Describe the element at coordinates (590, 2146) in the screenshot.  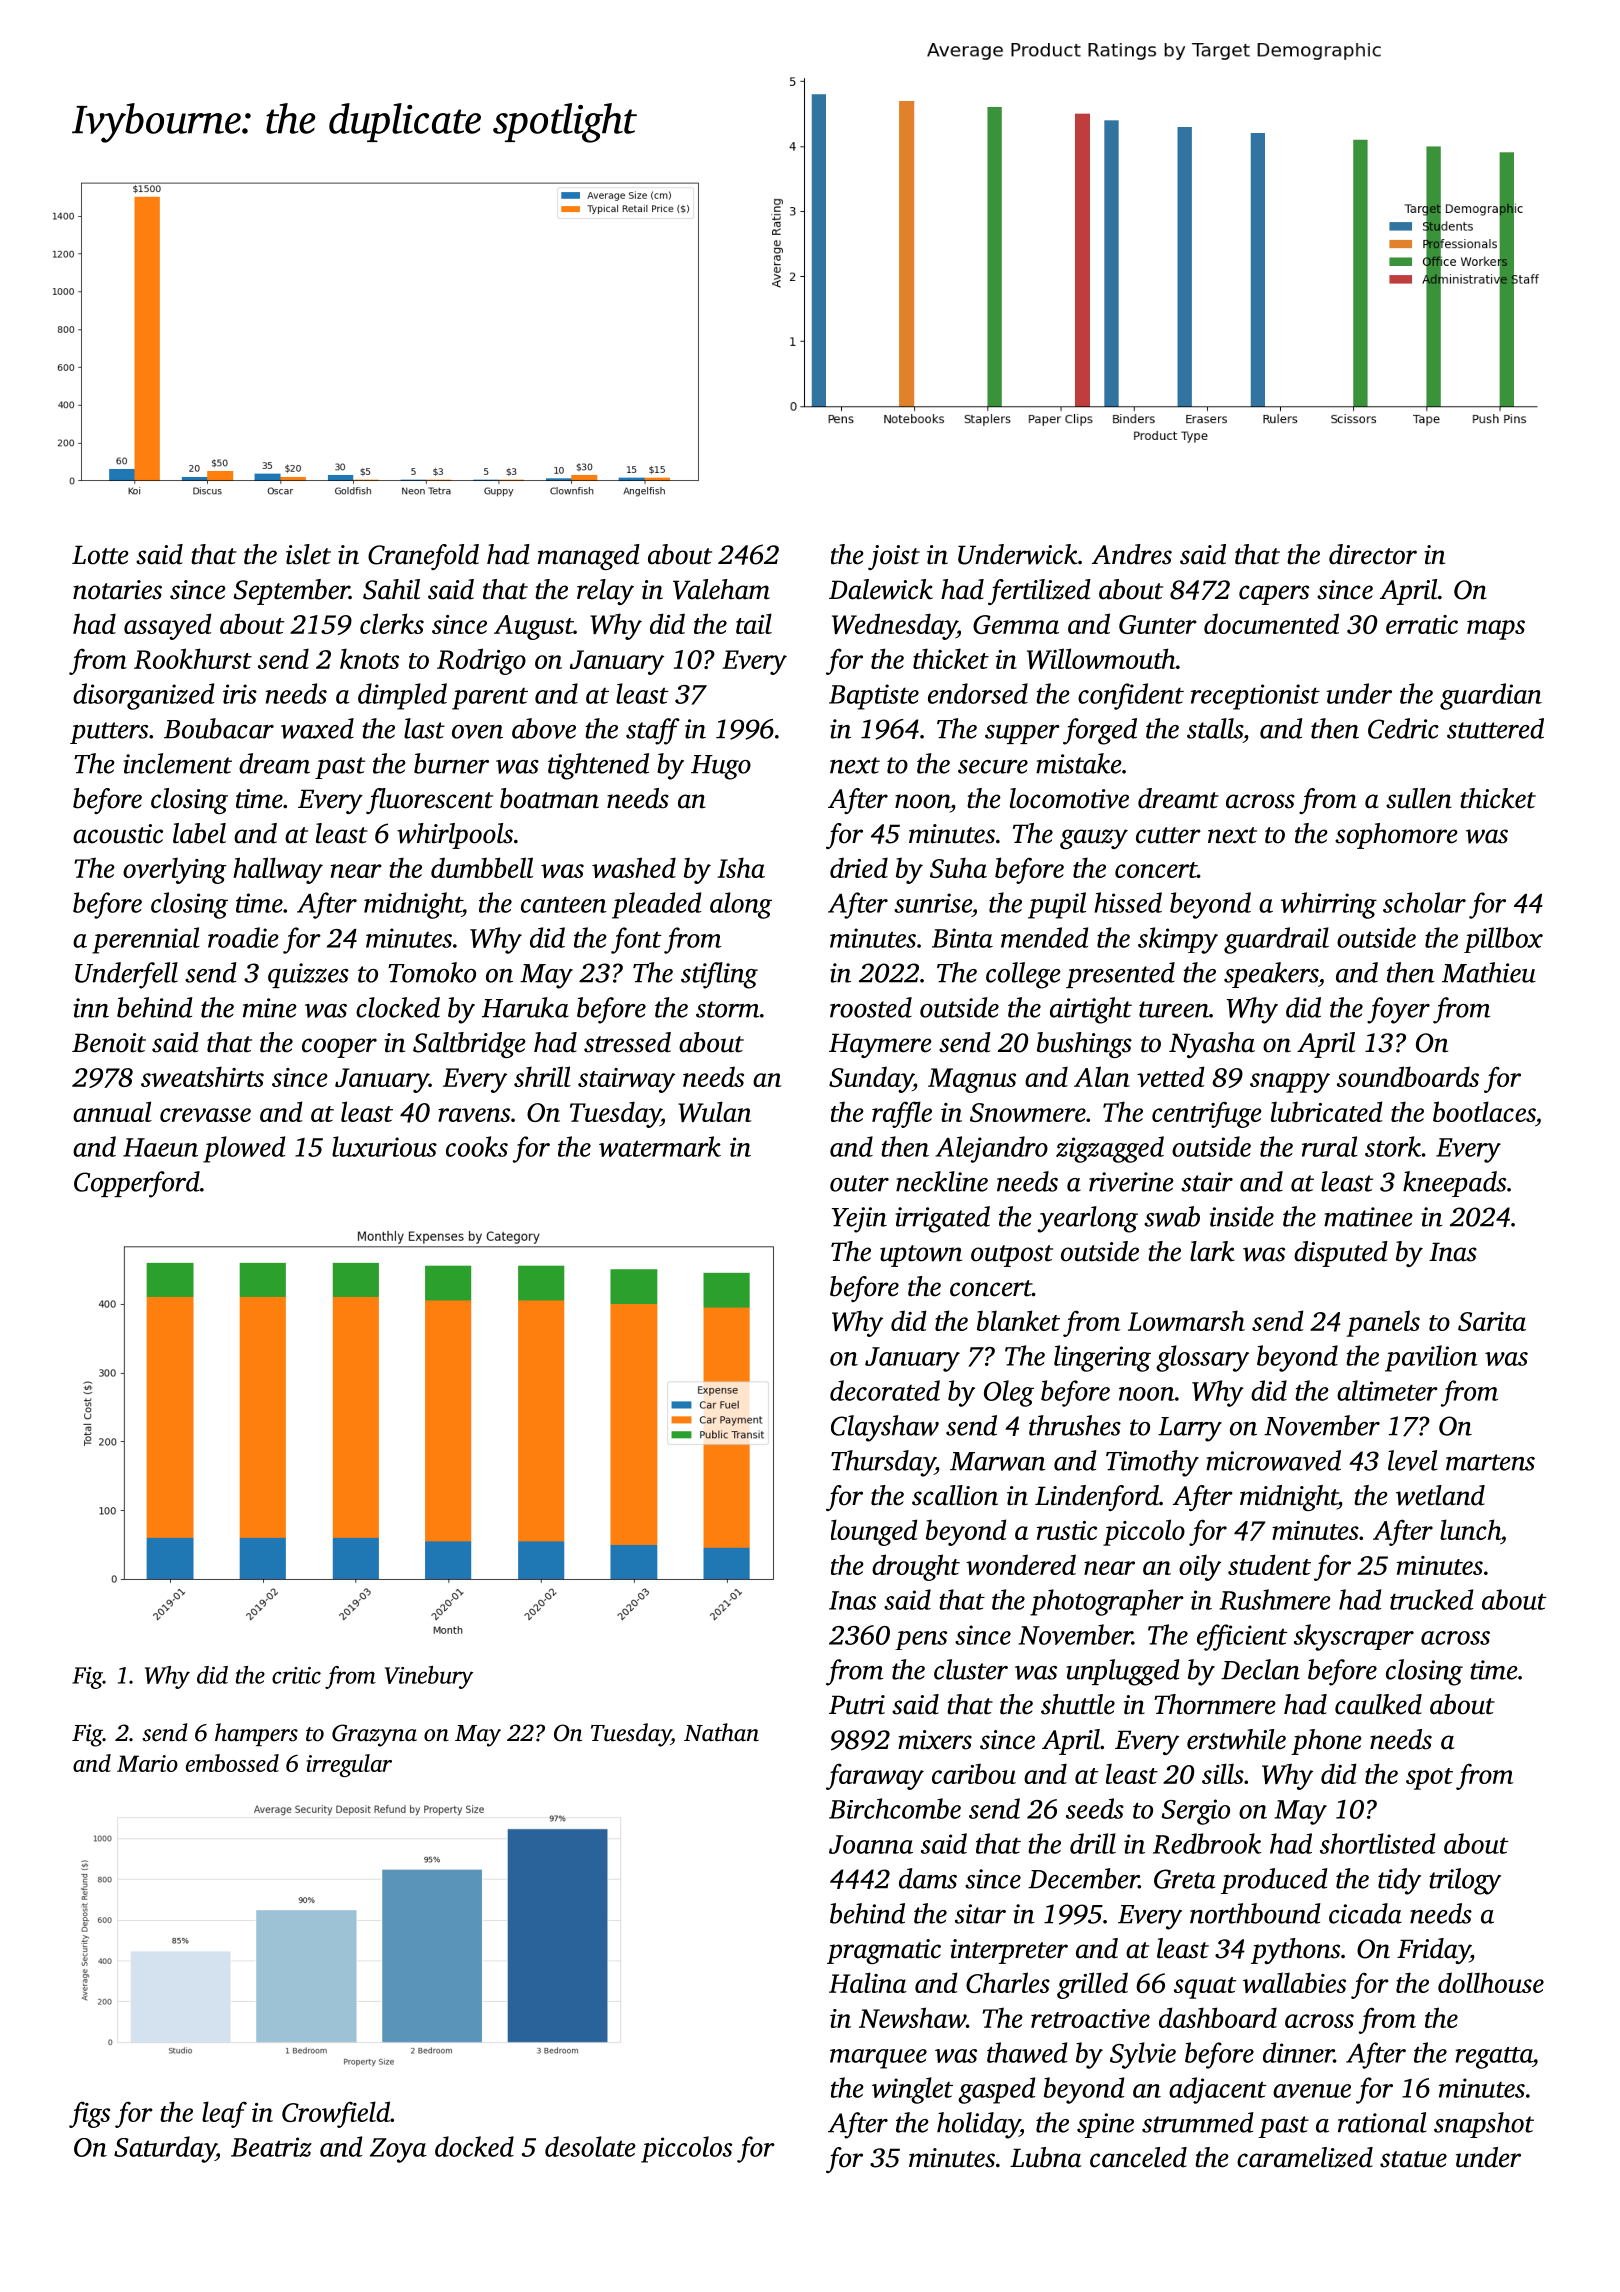
I see `desolate` at that location.
